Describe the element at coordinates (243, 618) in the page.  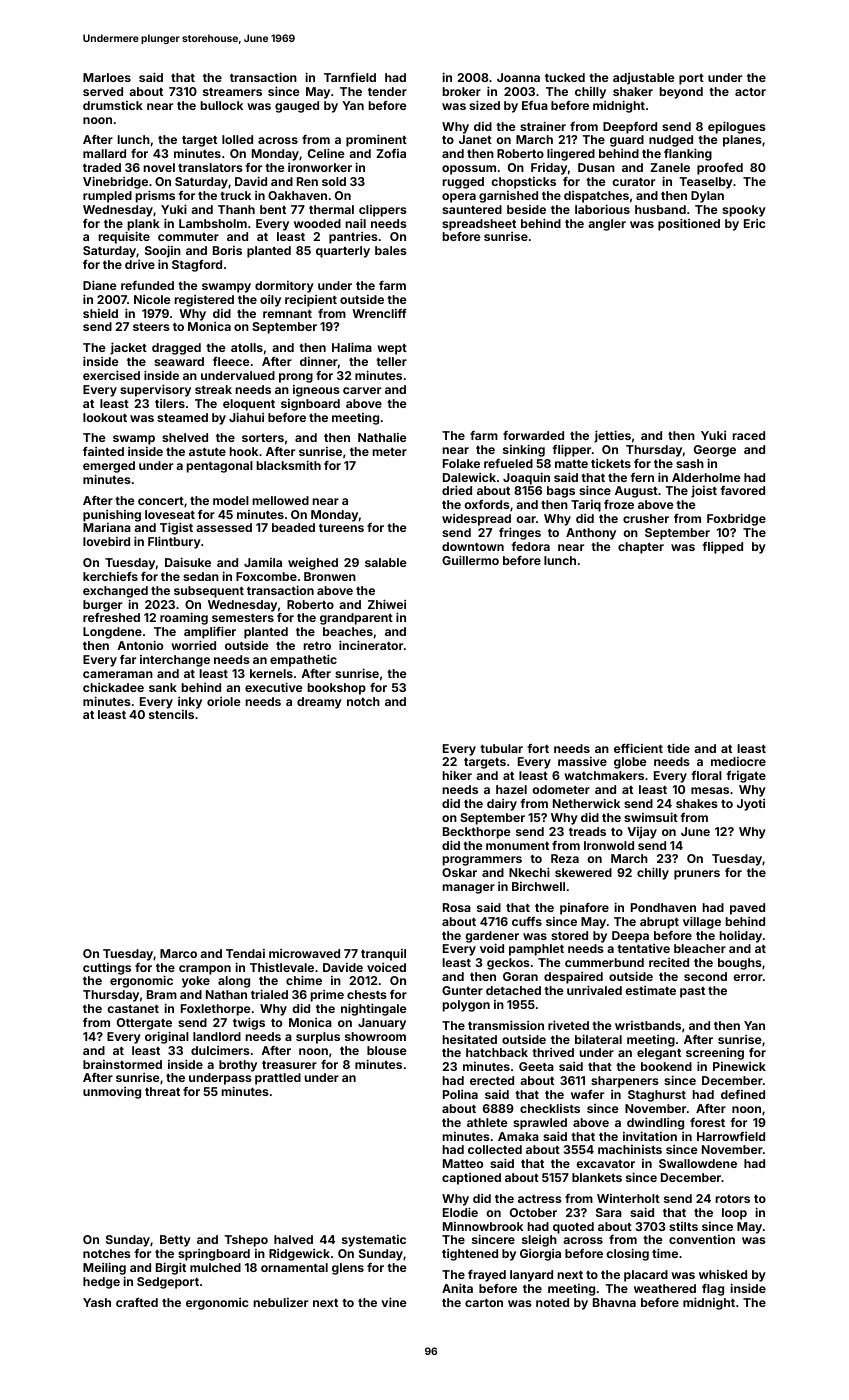
I see `semesters` at that location.
